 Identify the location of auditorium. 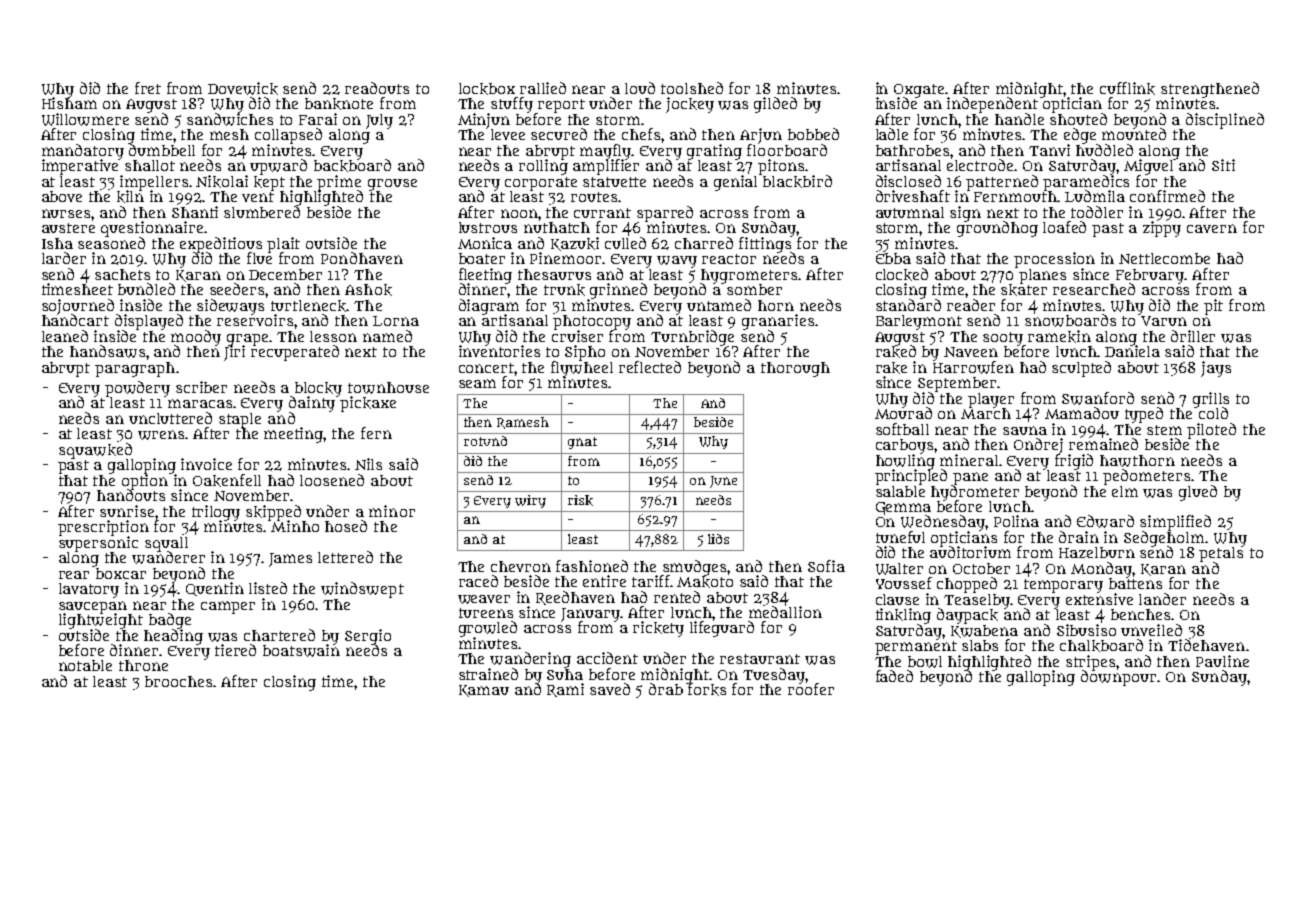
(970, 552).
